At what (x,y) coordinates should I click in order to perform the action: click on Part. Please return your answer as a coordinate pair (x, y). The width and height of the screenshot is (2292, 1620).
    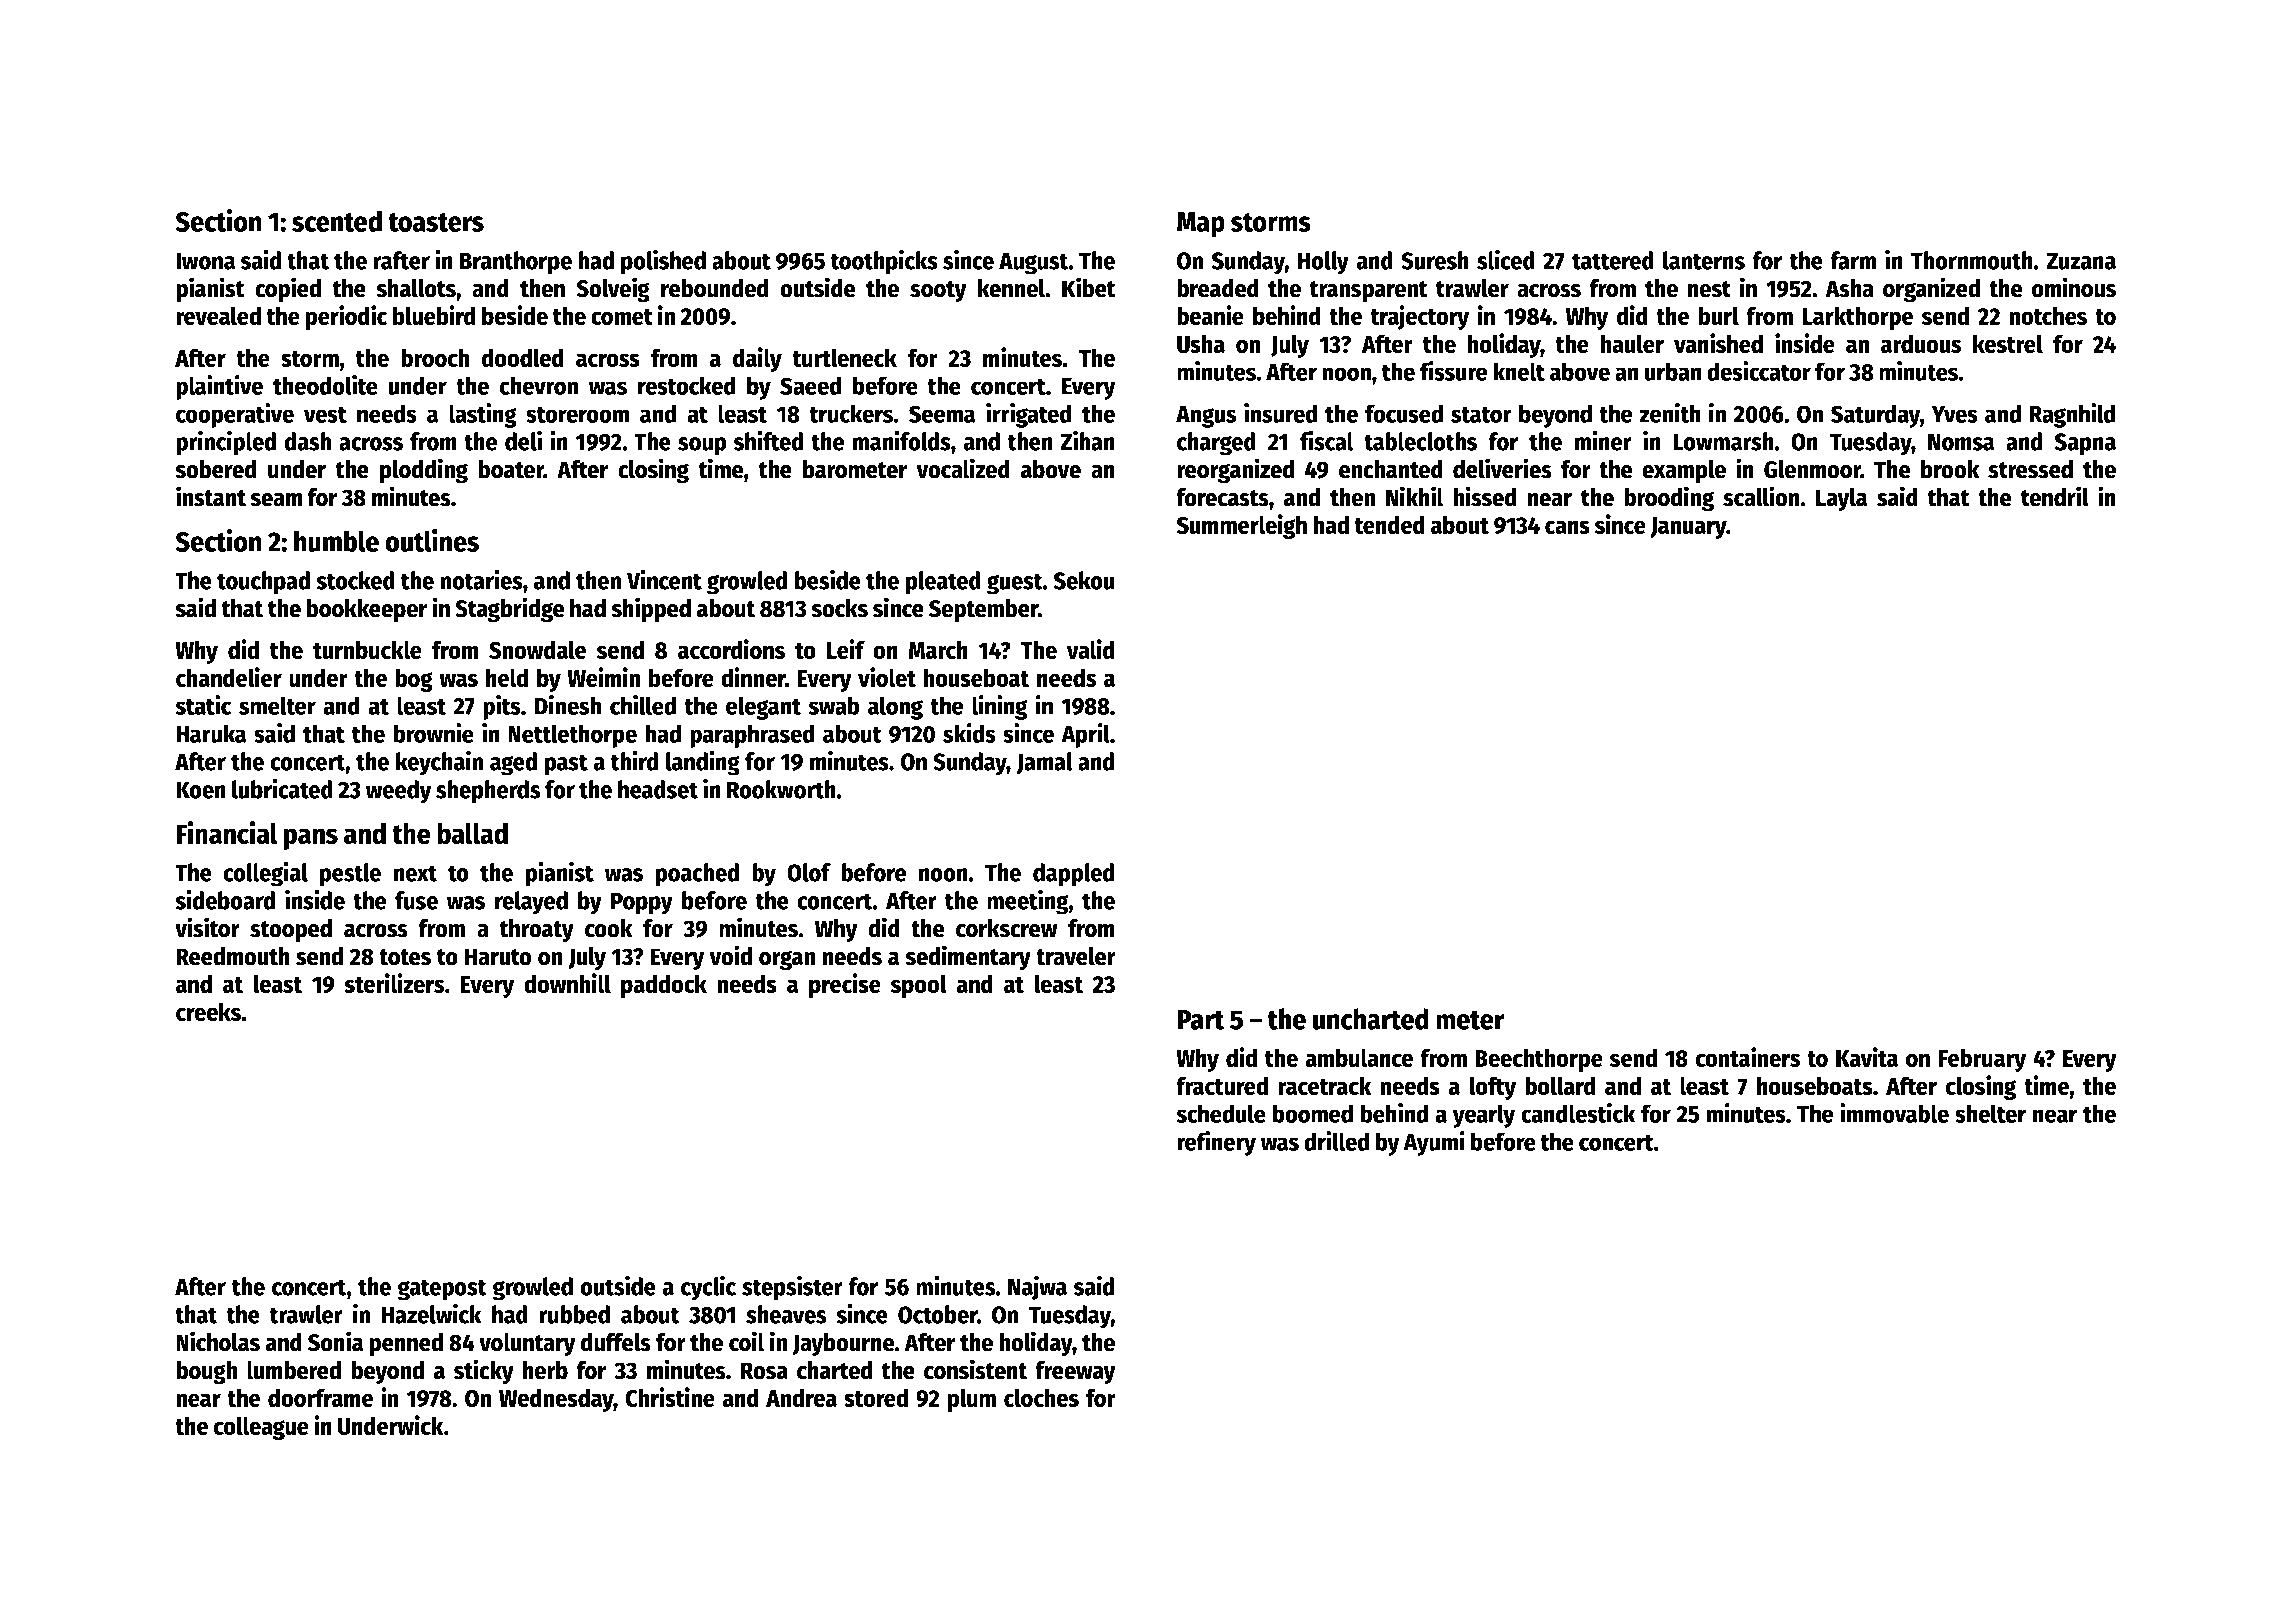
    Looking at the image, I should click on (1201, 1020).
